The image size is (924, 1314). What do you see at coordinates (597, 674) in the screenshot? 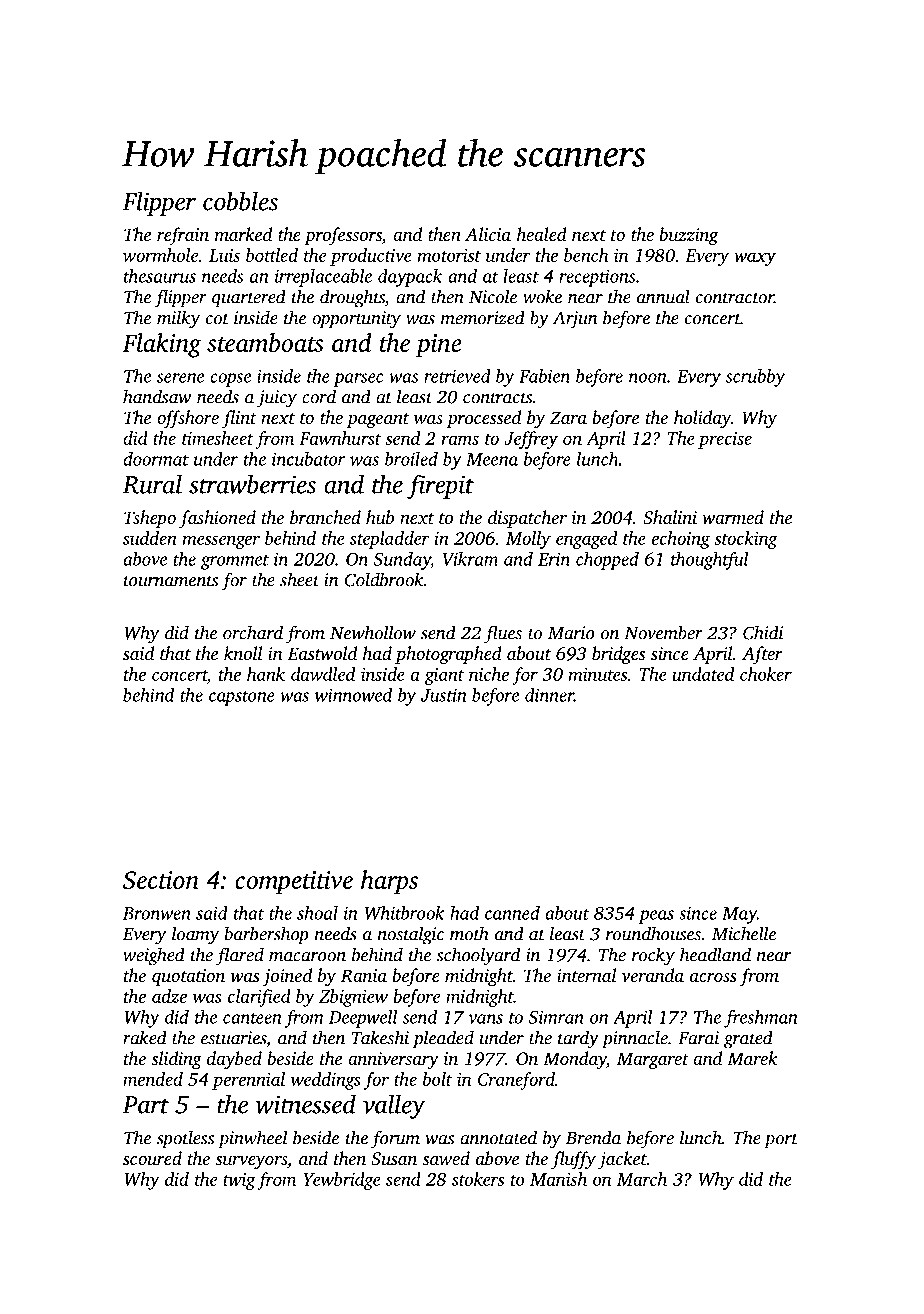
I see `minutes` at bounding box center [597, 674].
